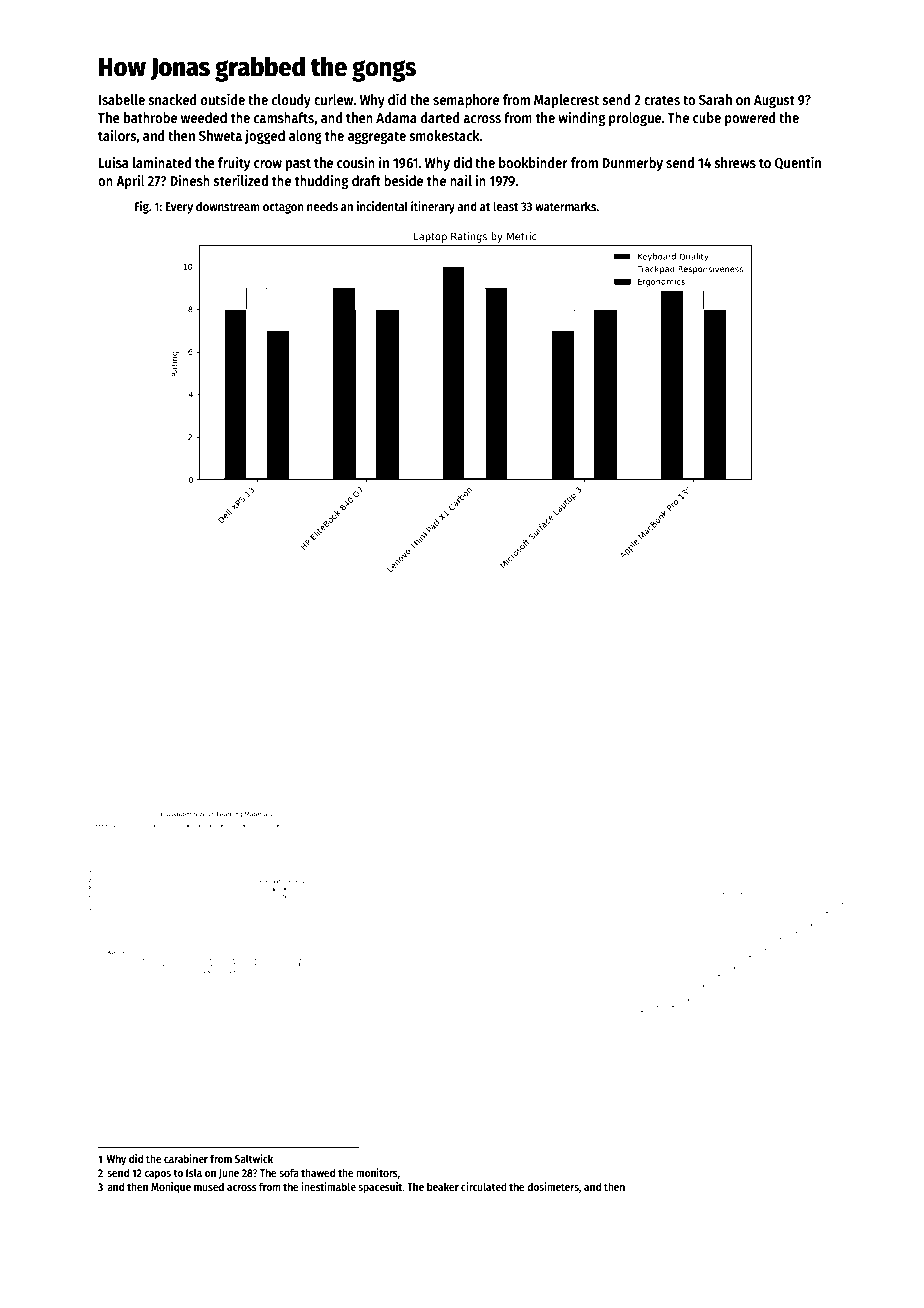 The width and height of the image is (924, 1308). I want to click on outside, so click(223, 99).
